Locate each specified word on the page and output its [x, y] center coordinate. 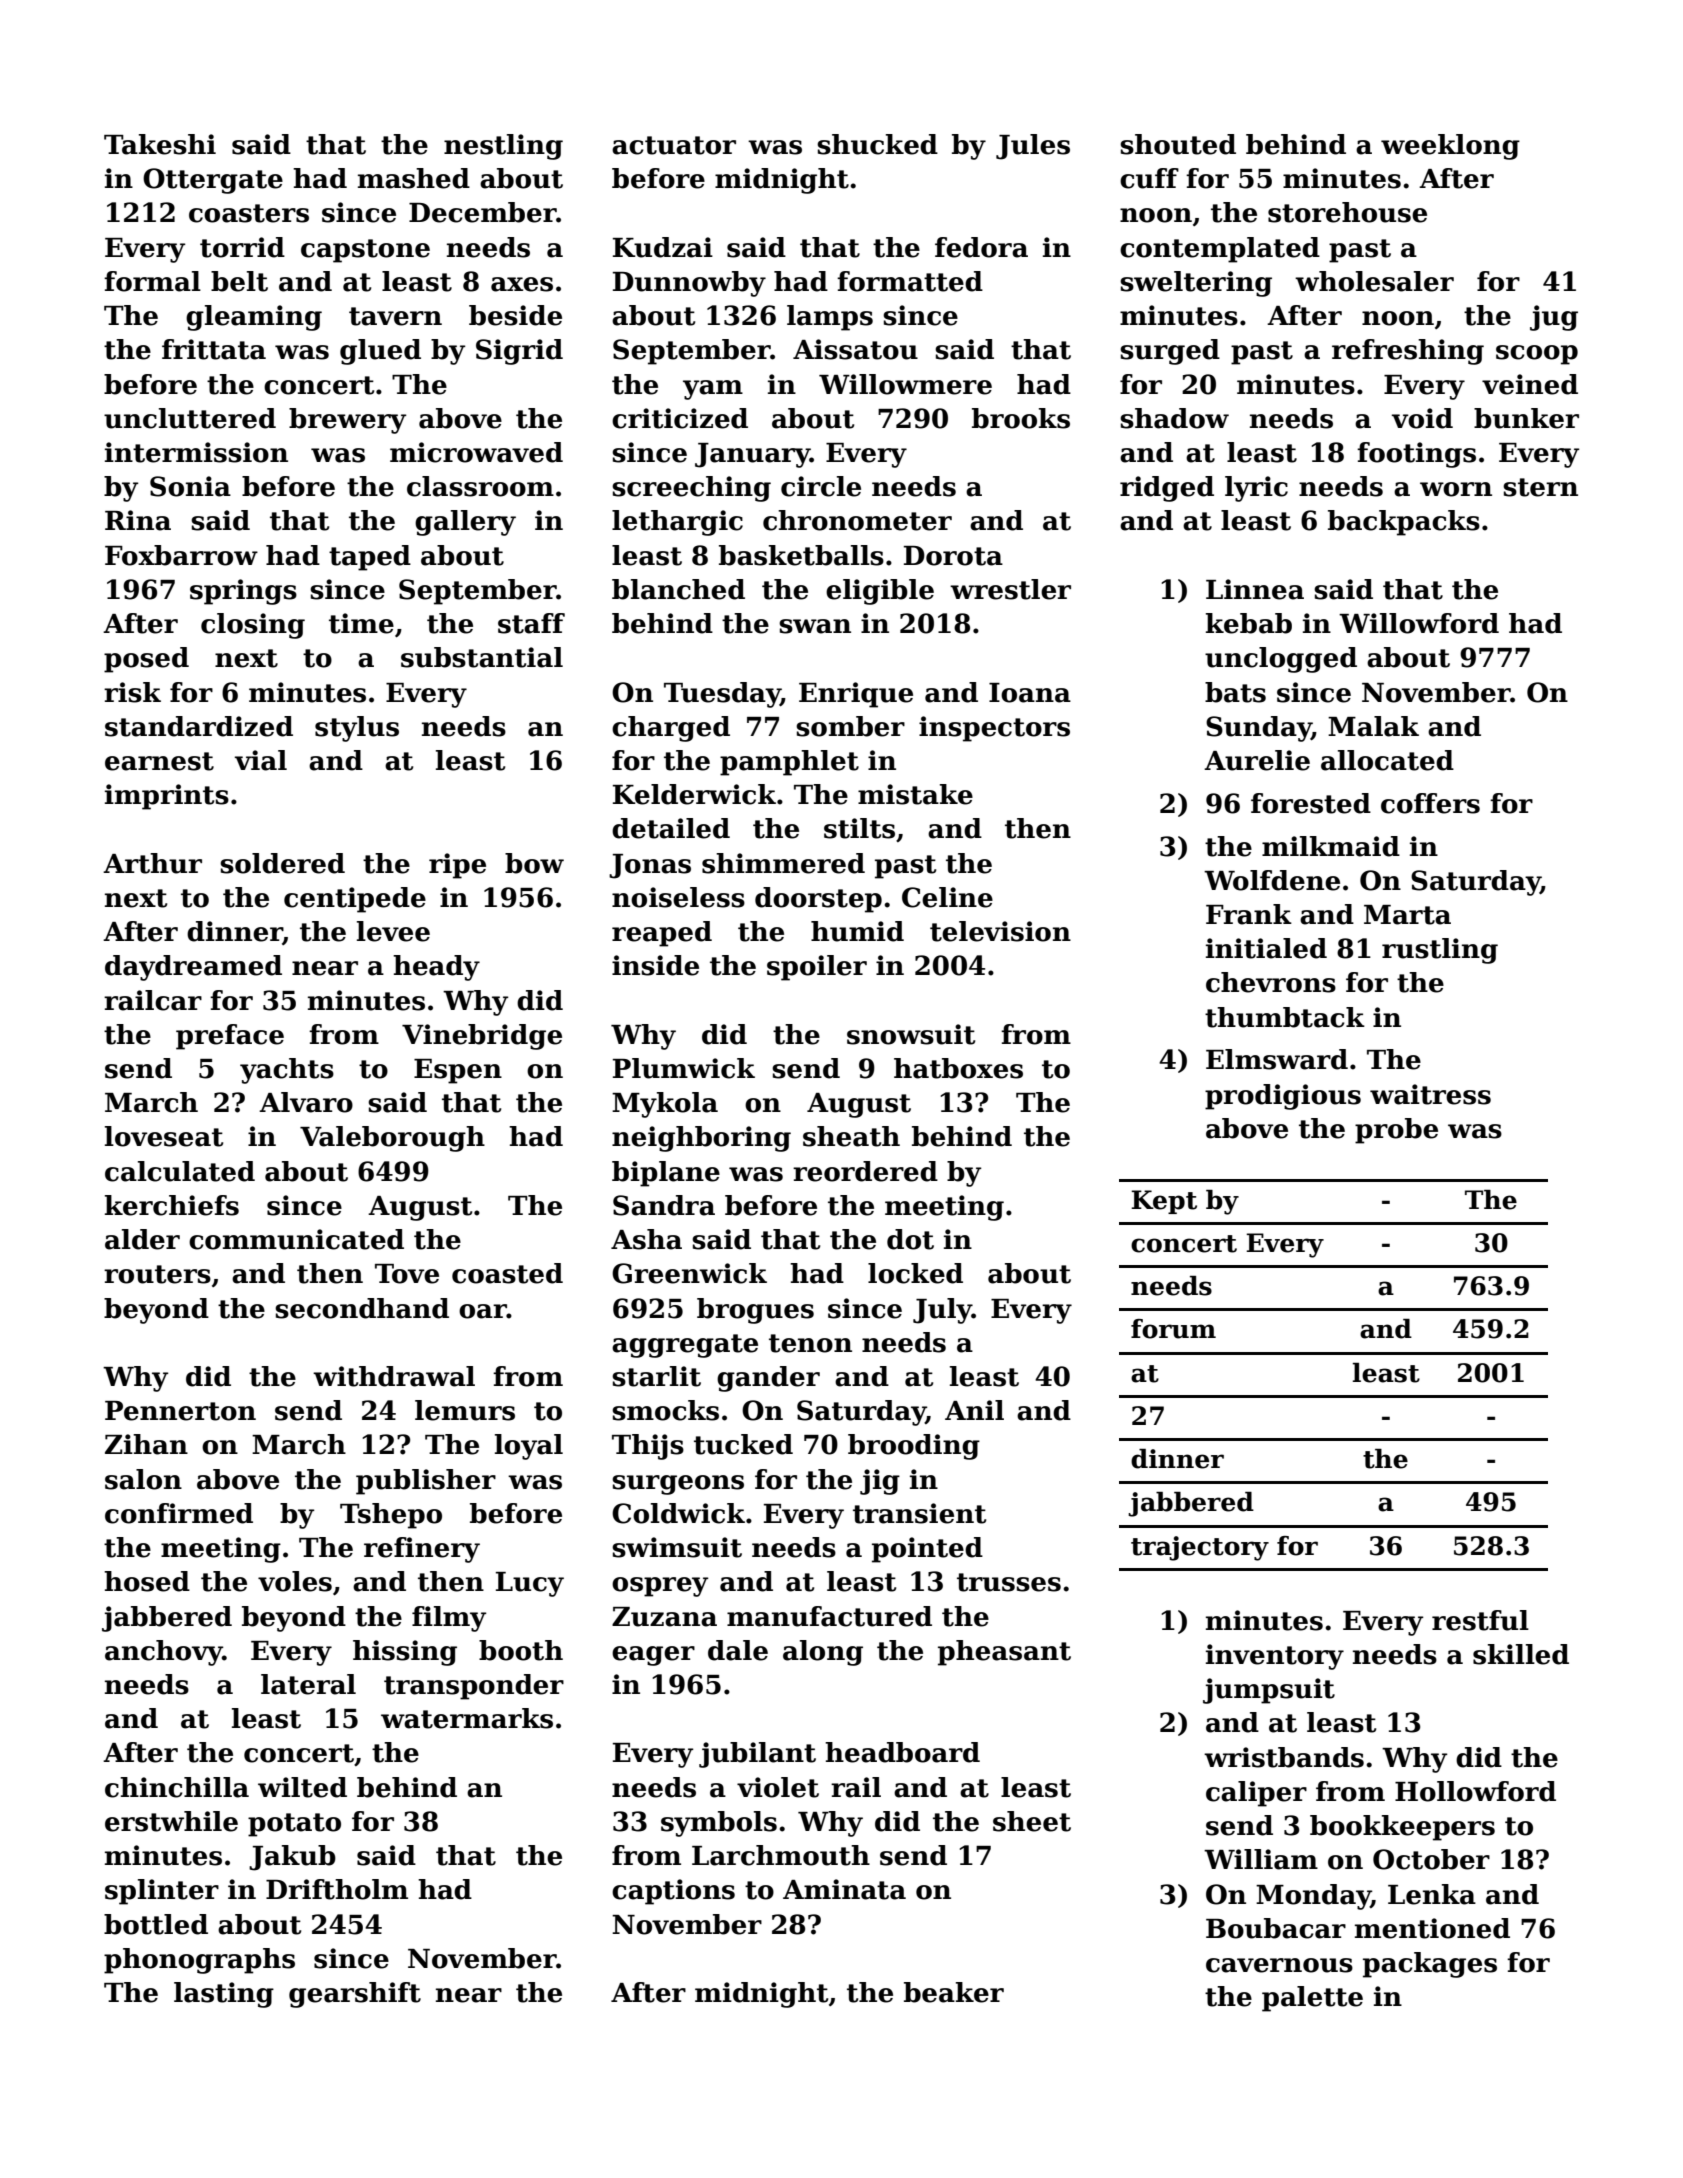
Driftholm [337, 1889]
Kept [1164, 1202]
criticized [680, 418]
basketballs [801, 555]
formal [152, 281]
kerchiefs [172, 1205]
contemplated [1220, 250]
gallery [465, 523]
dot [910, 1239]
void [1422, 418]
